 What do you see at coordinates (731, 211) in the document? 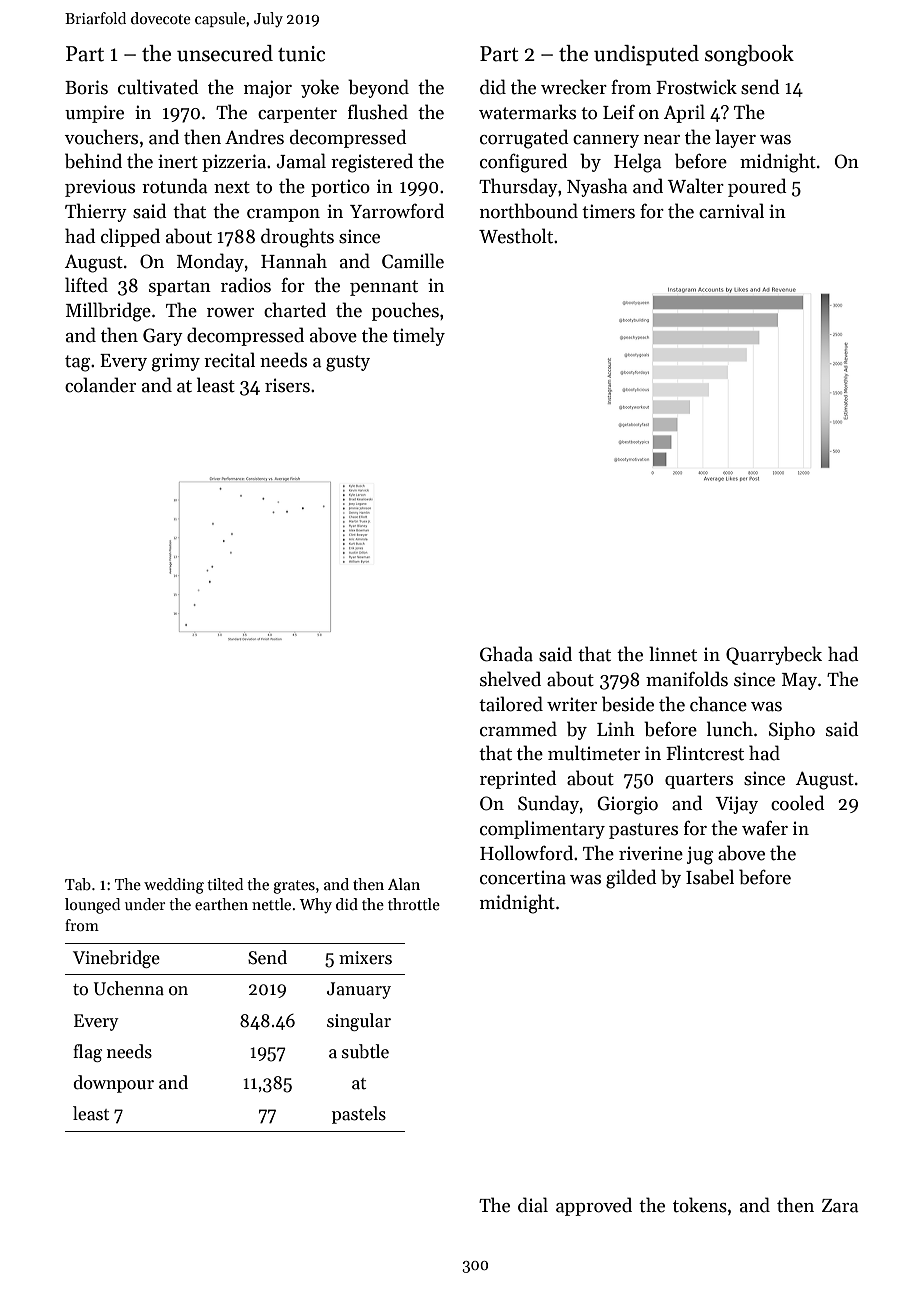
I see `carnival` at bounding box center [731, 211].
